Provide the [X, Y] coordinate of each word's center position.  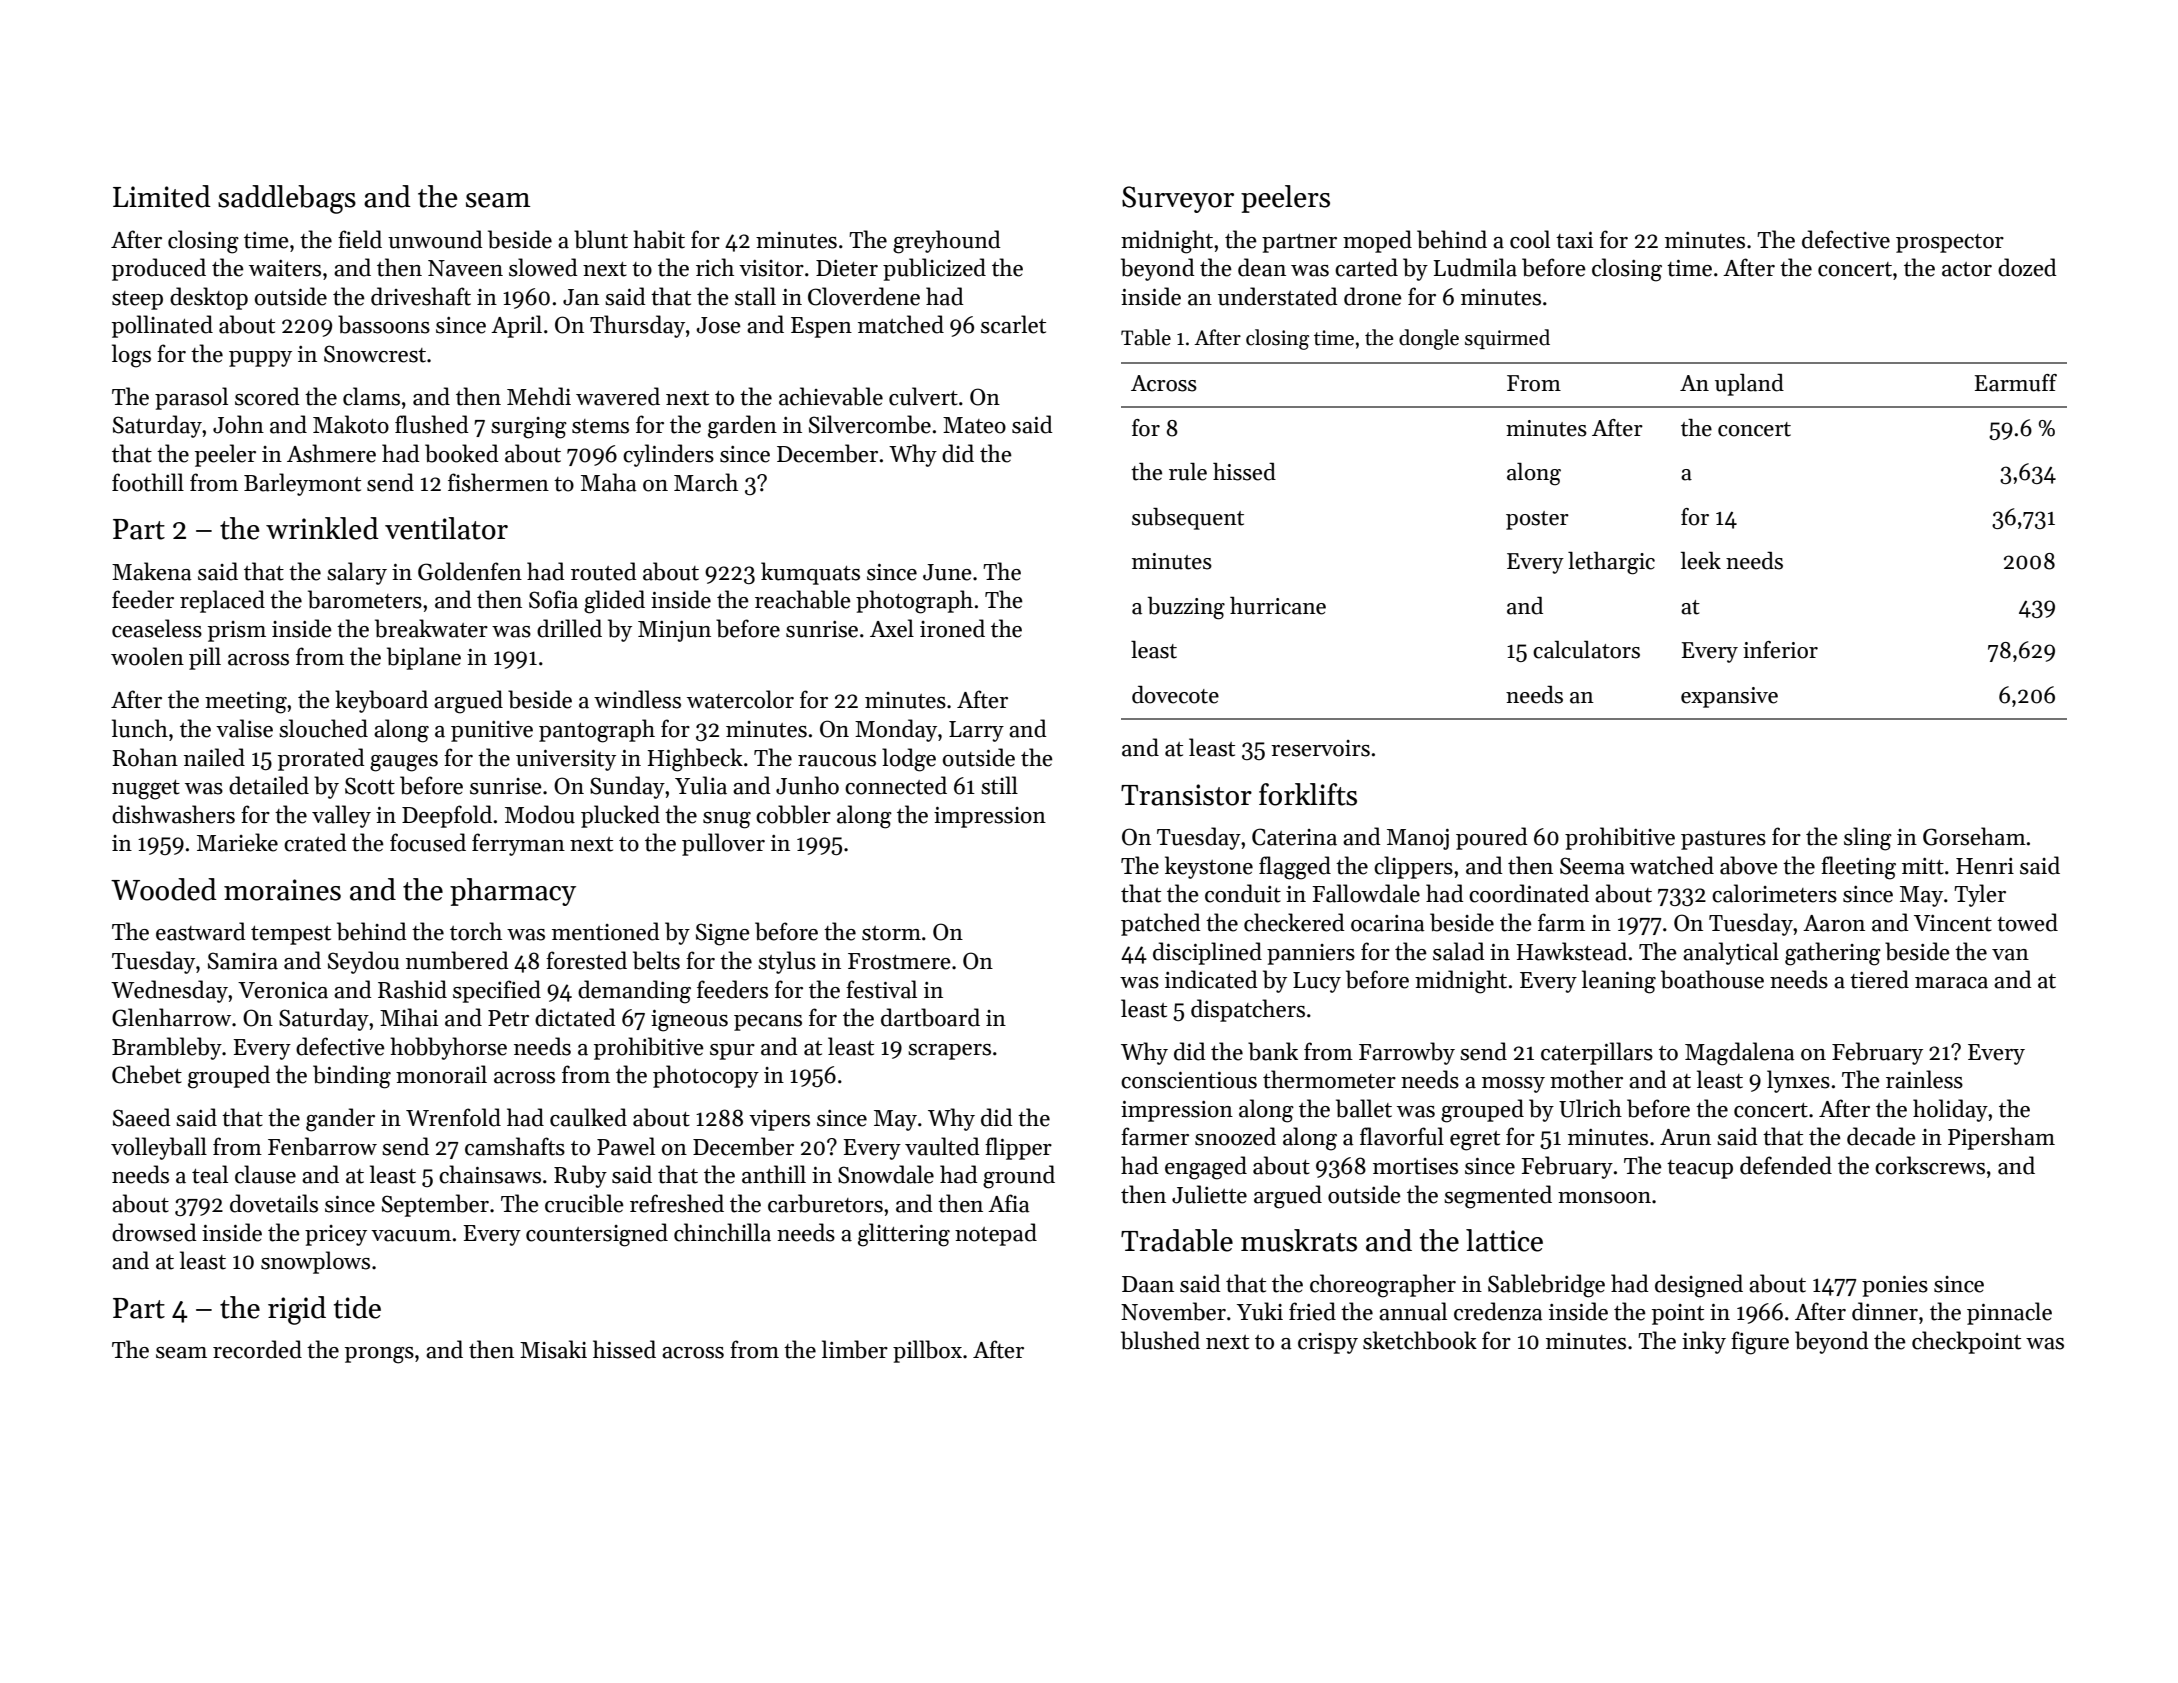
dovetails [274, 1203]
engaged [1206, 1168]
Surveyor [1178, 199]
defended [1786, 1165]
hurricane [1278, 606]
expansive [1729, 697]
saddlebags [287, 199]
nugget [146, 790]
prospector [1950, 243]
